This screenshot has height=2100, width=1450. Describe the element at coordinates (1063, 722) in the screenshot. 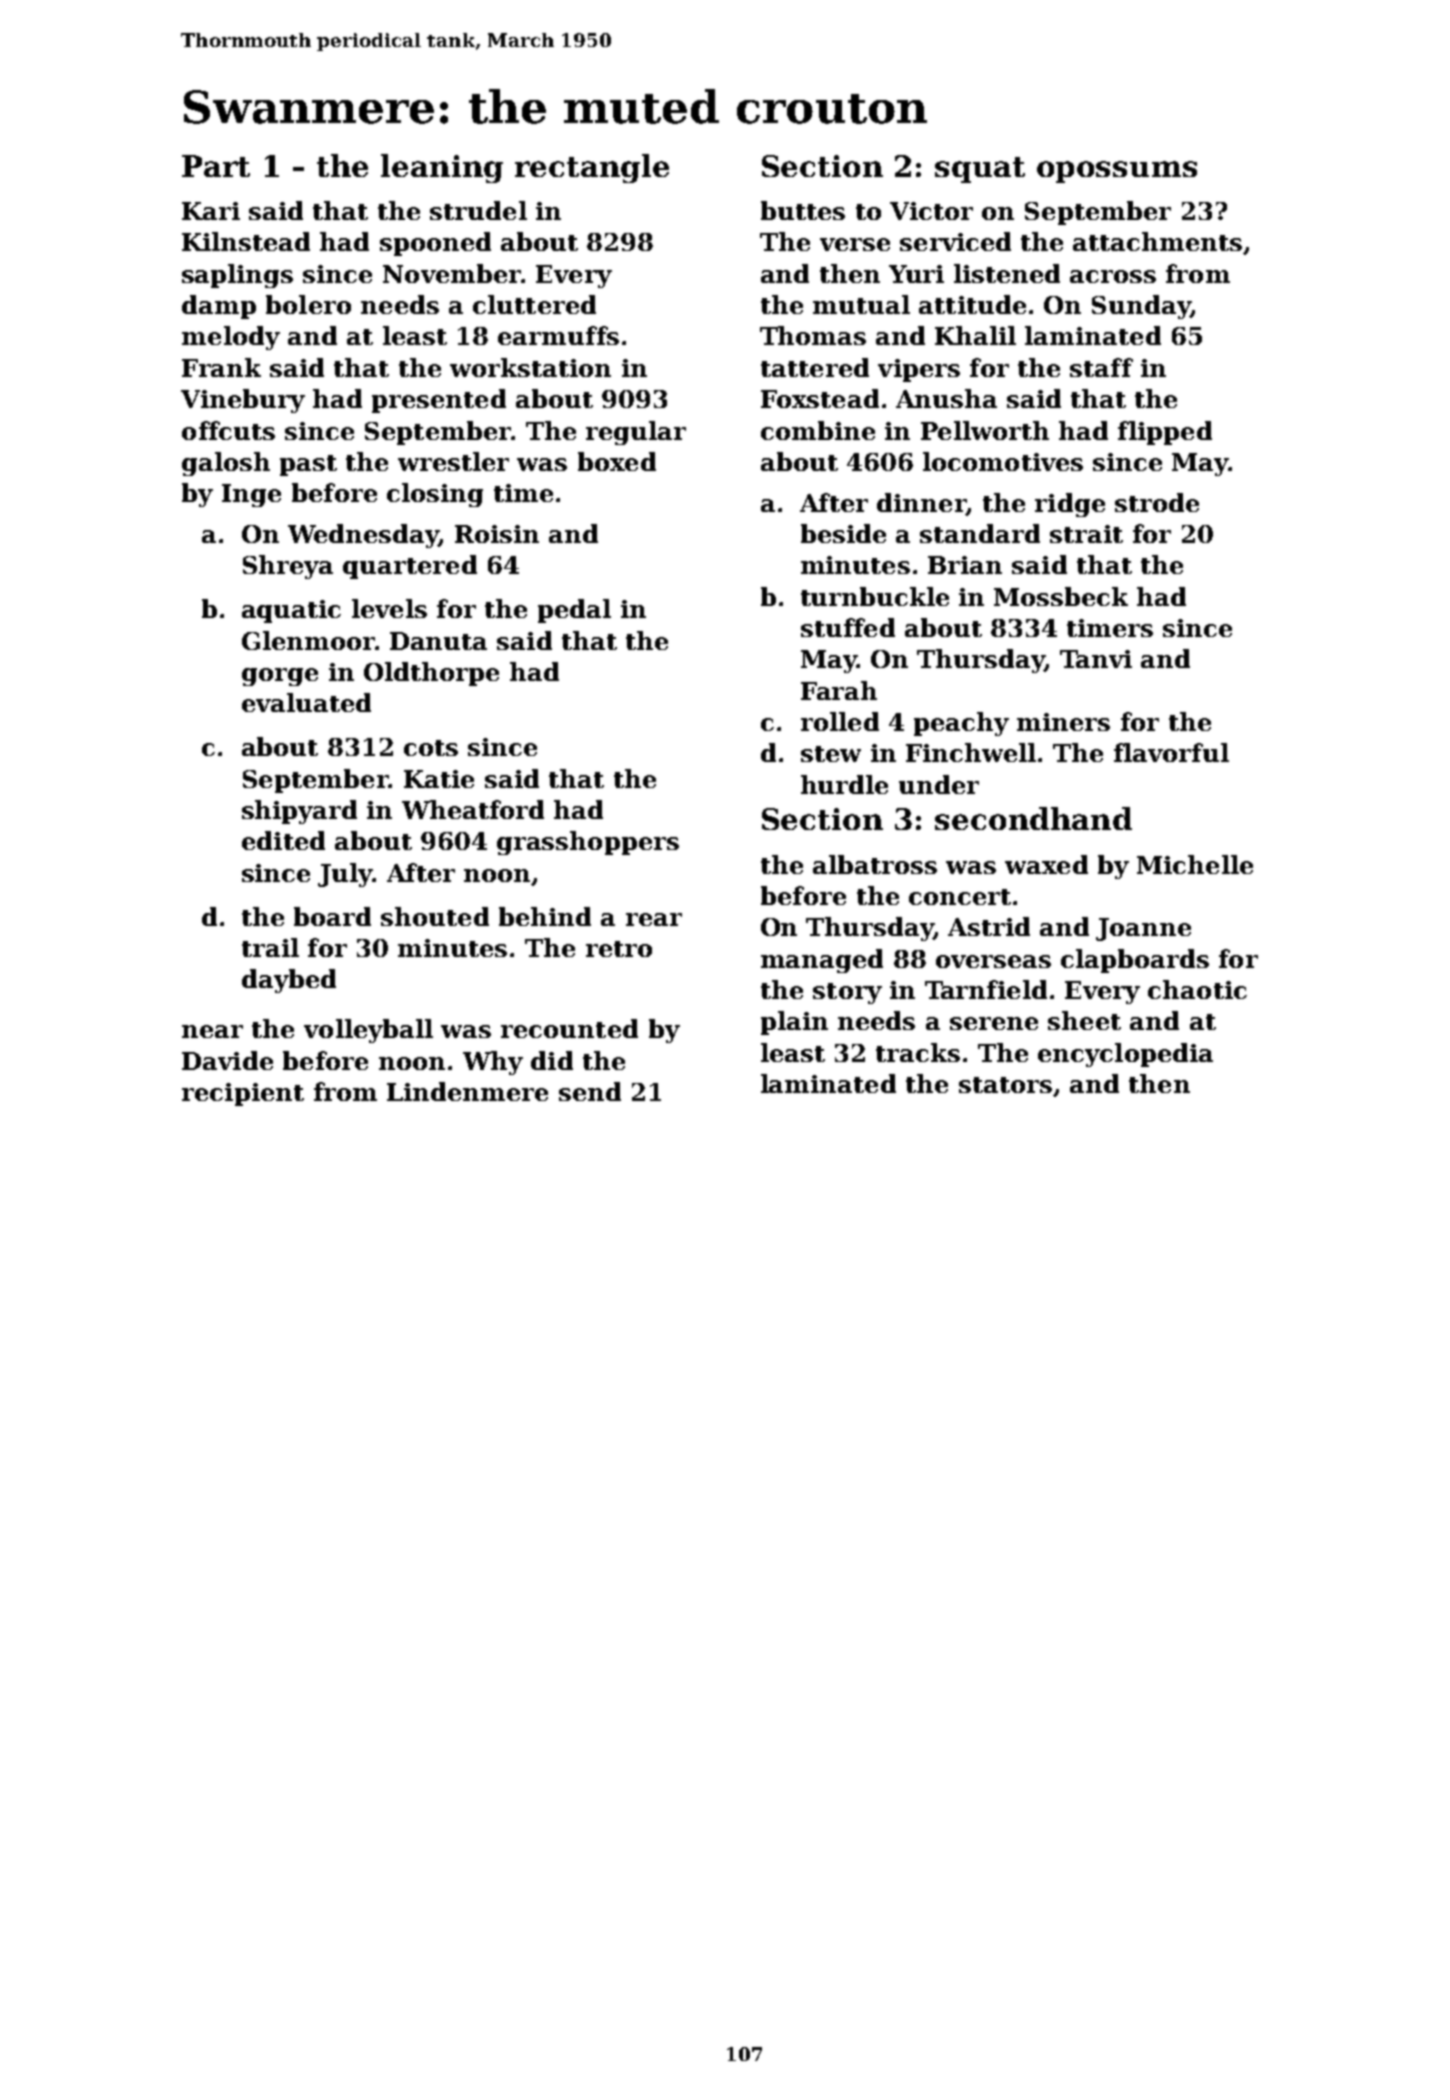

I see `miners` at that location.
